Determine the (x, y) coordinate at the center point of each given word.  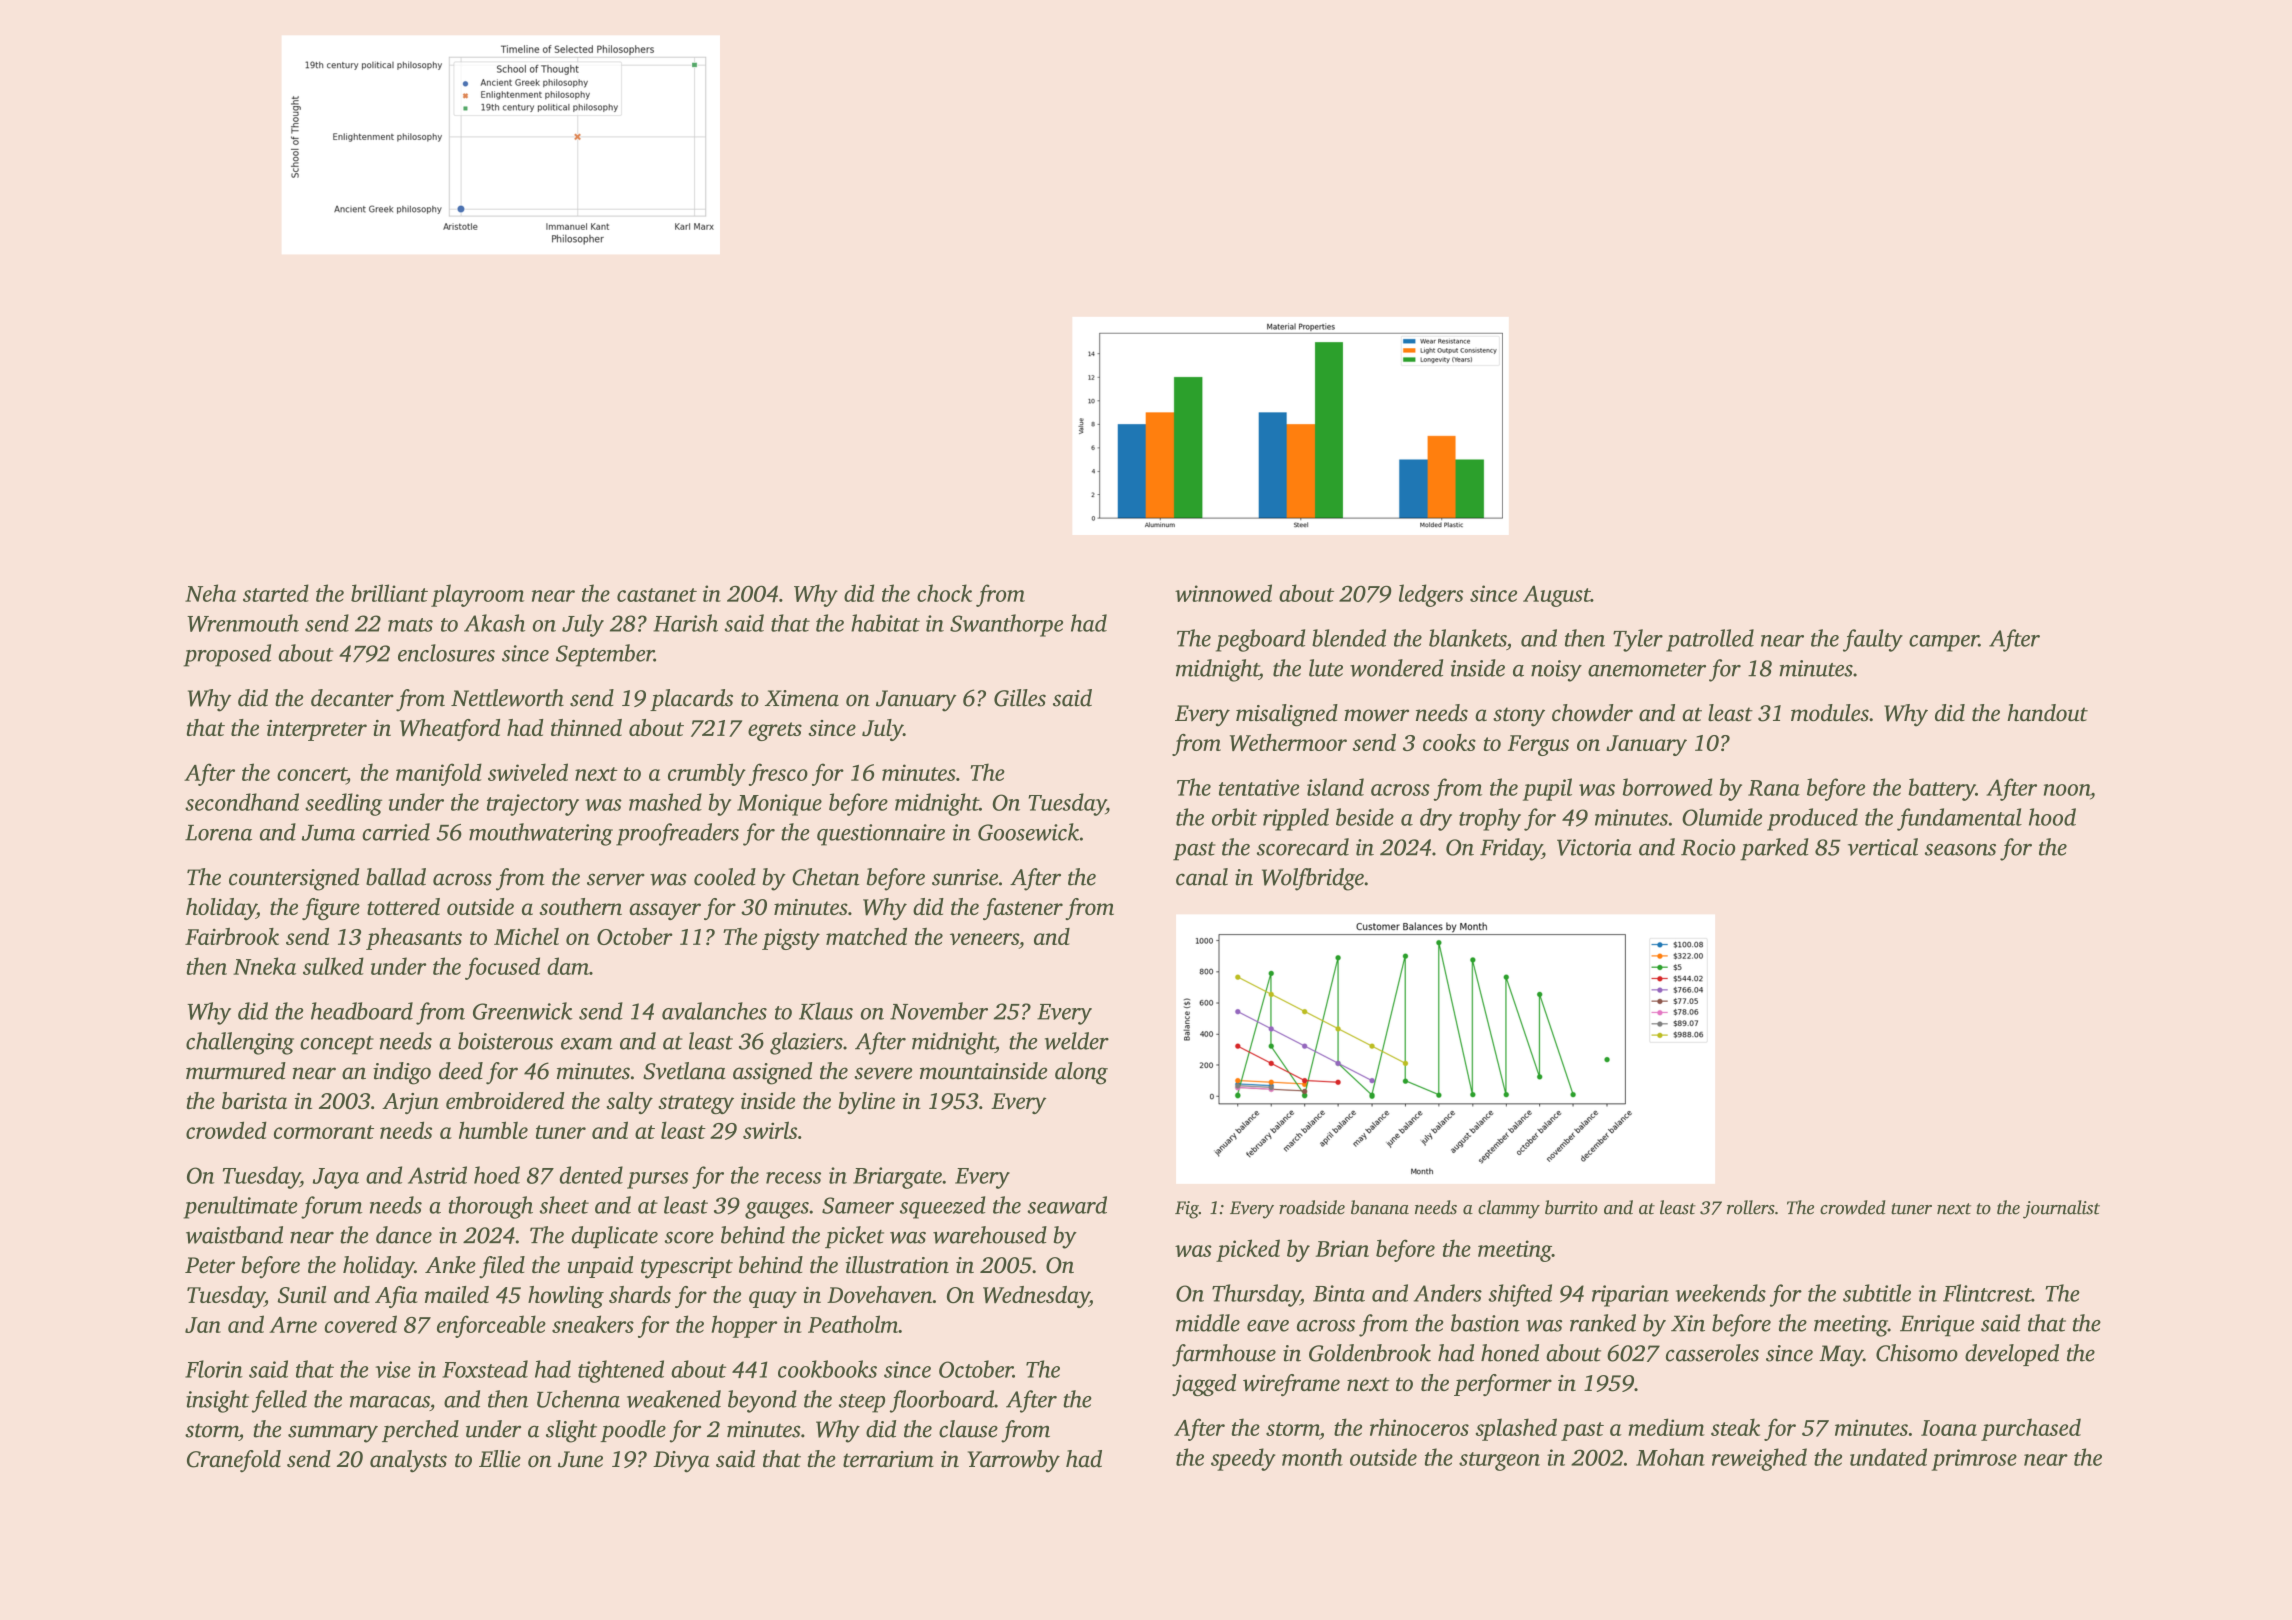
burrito (1571, 1207)
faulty (1873, 640)
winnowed (1223, 593)
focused (502, 968)
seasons (1960, 850)
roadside (1312, 1207)
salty (629, 1103)
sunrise (965, 877)
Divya (681, 1462)
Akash (494, 623)
